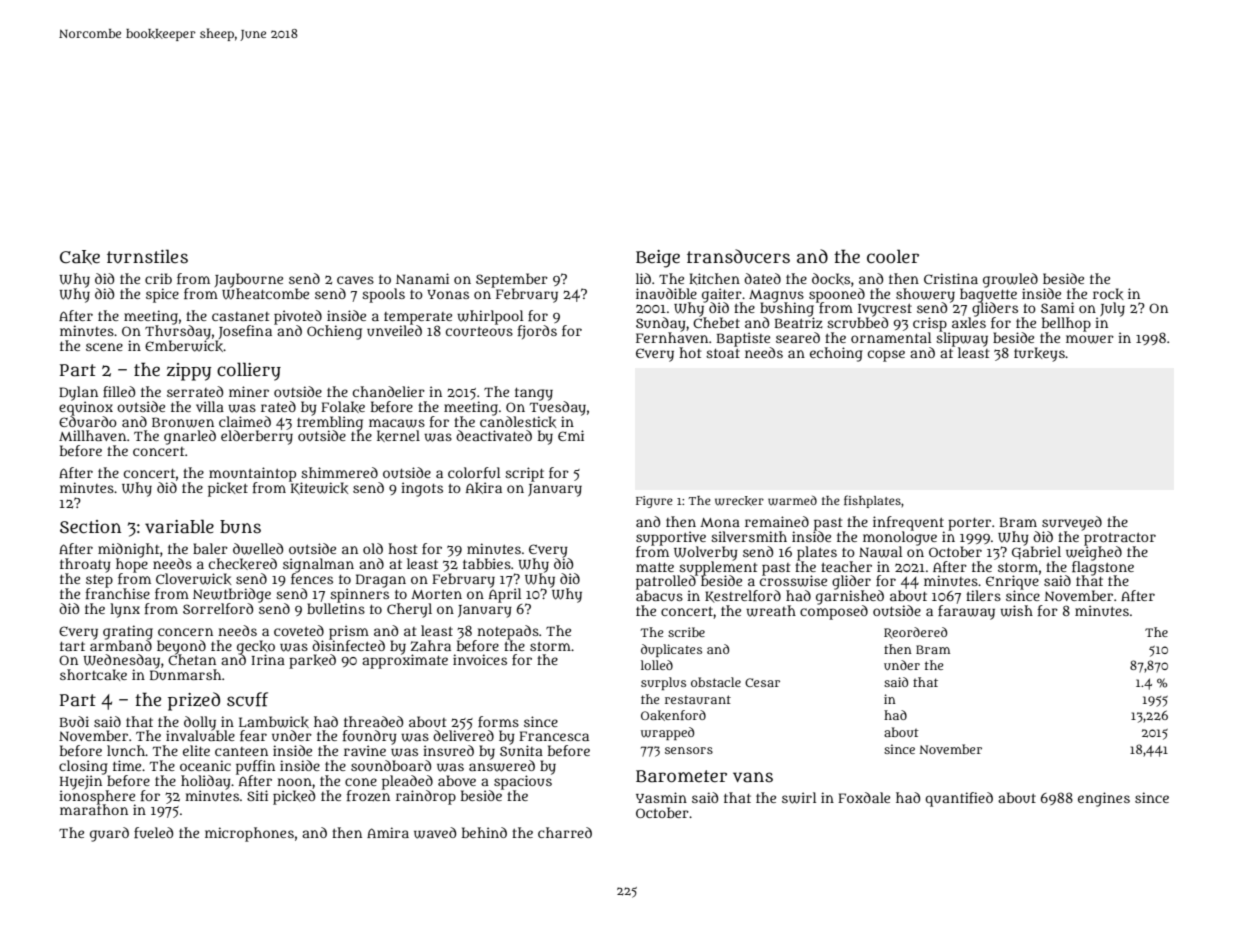 The width and height of the screenshot is (1233, 952). What do you see at coordinates (893, 256) in the screenshot?
I see `cooler` at bounding box center [893, 256].
